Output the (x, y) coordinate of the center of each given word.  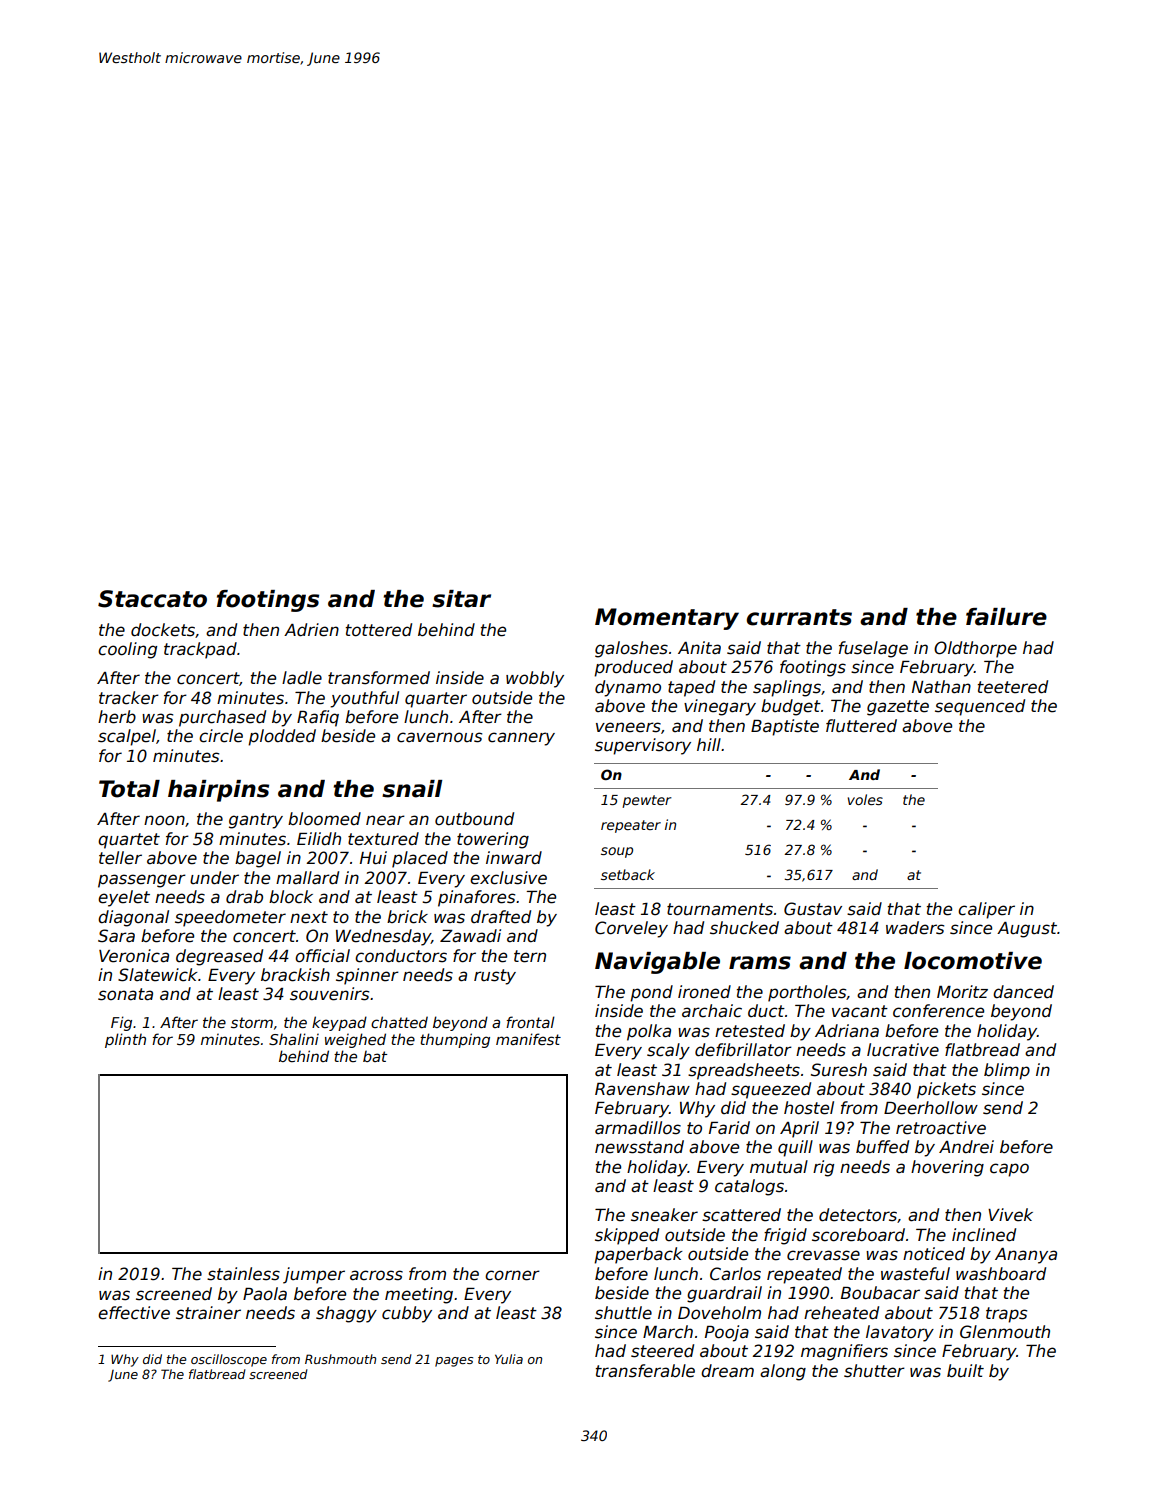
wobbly (535, 679)
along (783, 1372)
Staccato (152, 599)
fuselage (873, 649)
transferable (645, 1371)
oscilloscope (229, 1360)
